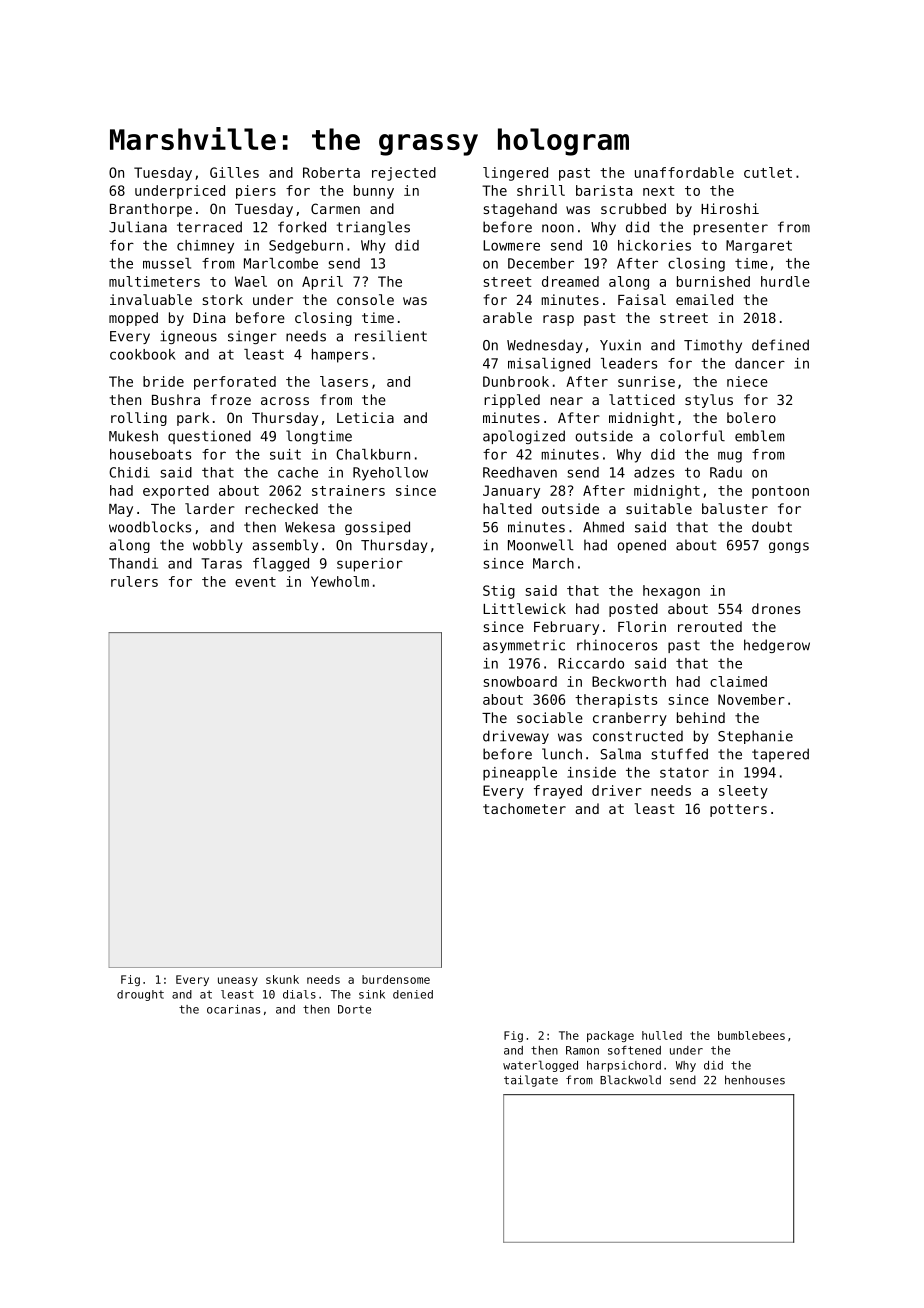 The width and height of the screenshot is (924, 1308). What do you see at coordinates (642, 399) in the screenshot?
I see `latticed` at bounding box center [642, 399].
